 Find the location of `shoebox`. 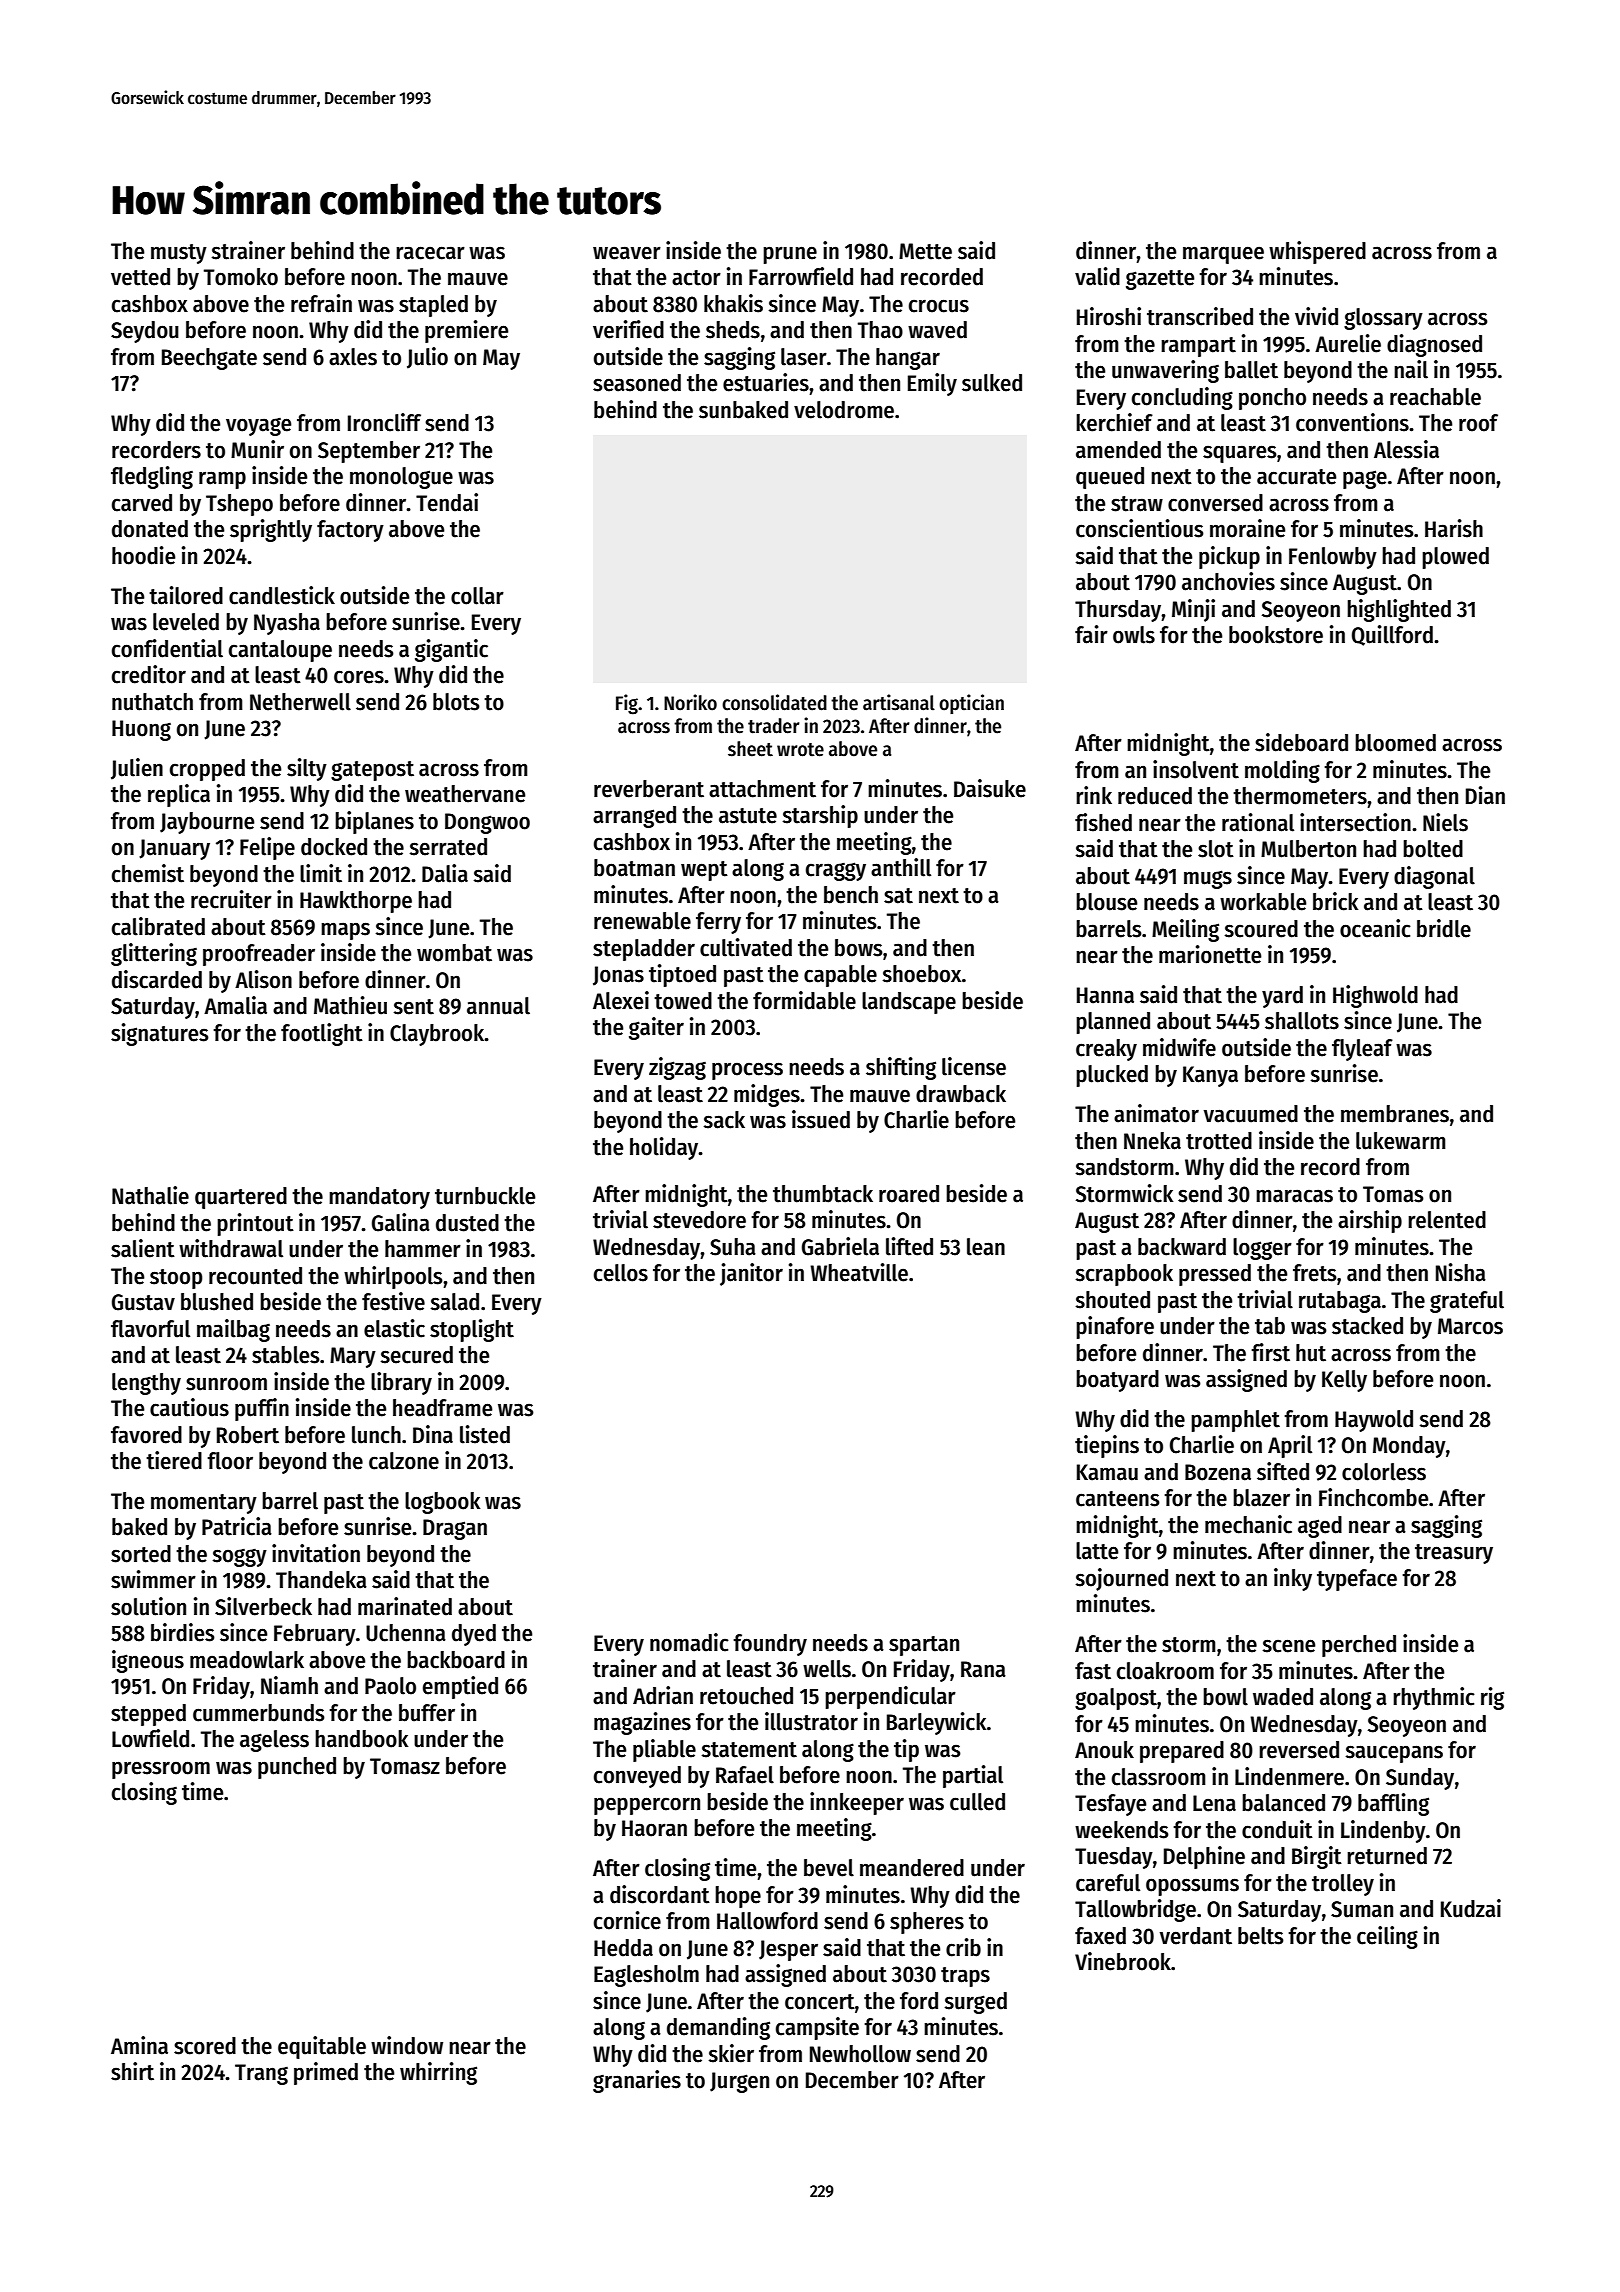

shoebox is located at coordinates (921, 974).
